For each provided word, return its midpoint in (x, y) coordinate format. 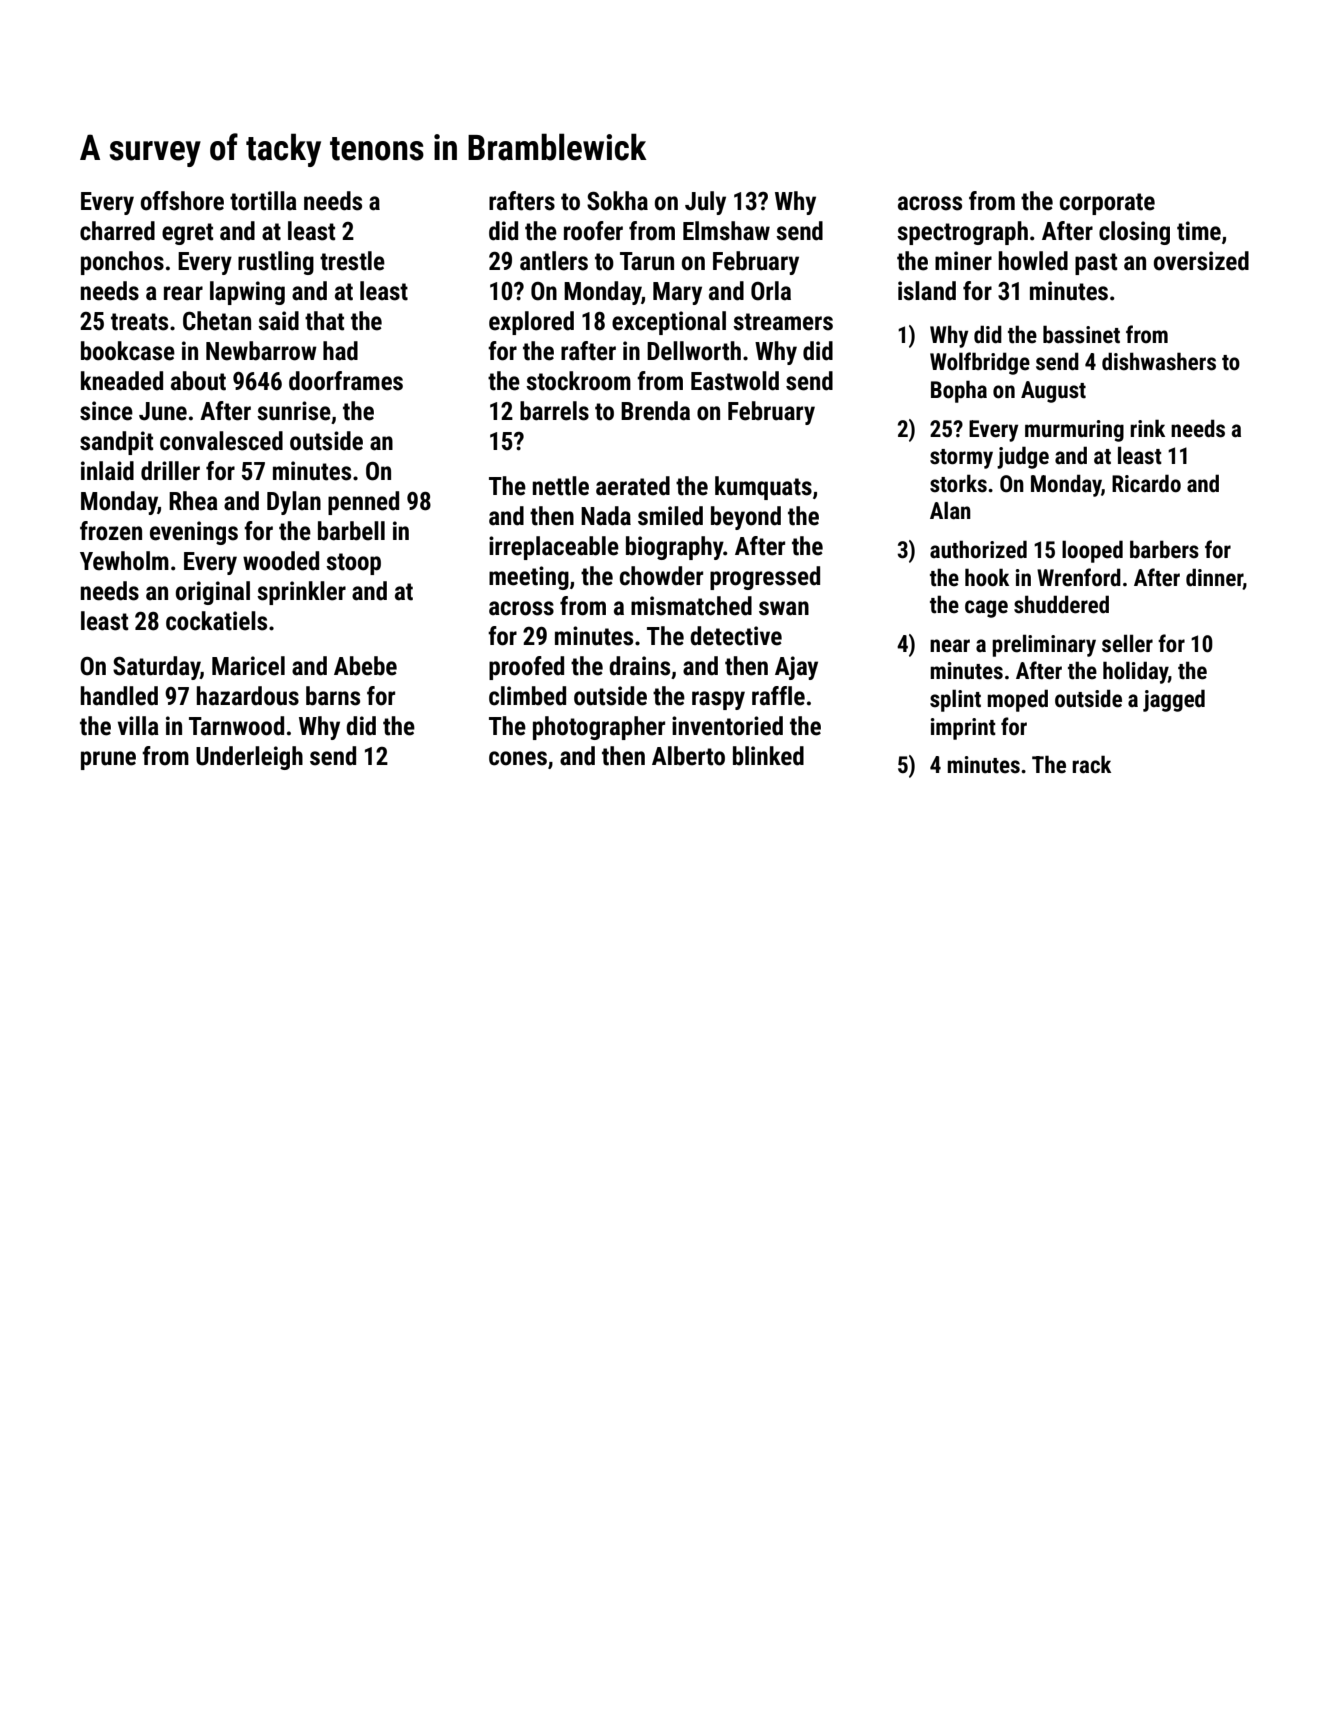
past (1096, 264)
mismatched (691, 606)
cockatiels (216, 621)
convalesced (221, 441)
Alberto (688, 756)
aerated (633, 486)
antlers (554, 261)
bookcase (128, 351)
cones (518, 758)
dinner (1214, 577)
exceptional (669, 323)
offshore (182, 201)
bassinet (1081, 334)
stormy (961, 459)
